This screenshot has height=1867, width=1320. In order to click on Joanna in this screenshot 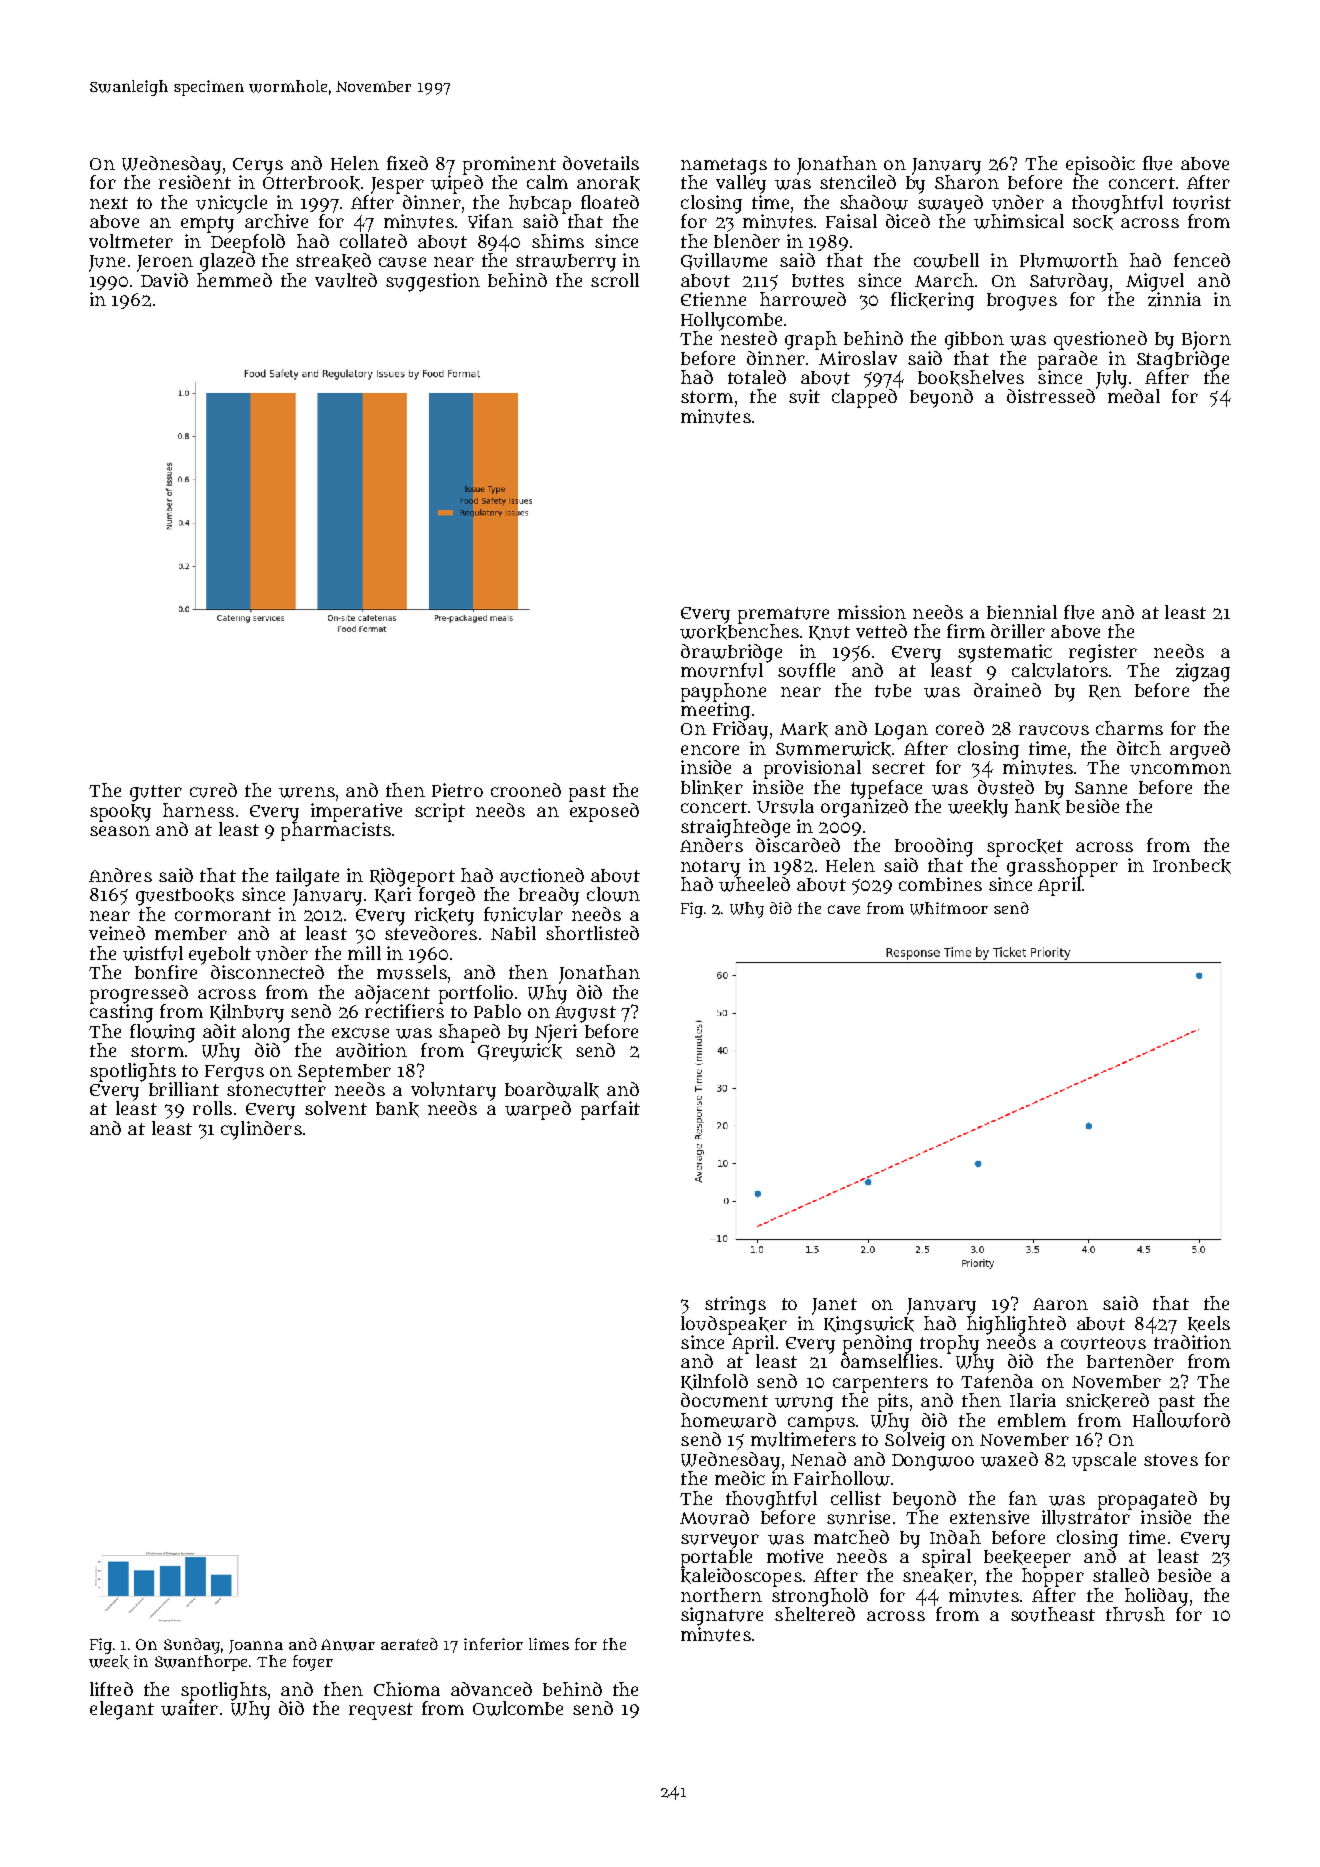, I will do `click(256, 1647)`.
